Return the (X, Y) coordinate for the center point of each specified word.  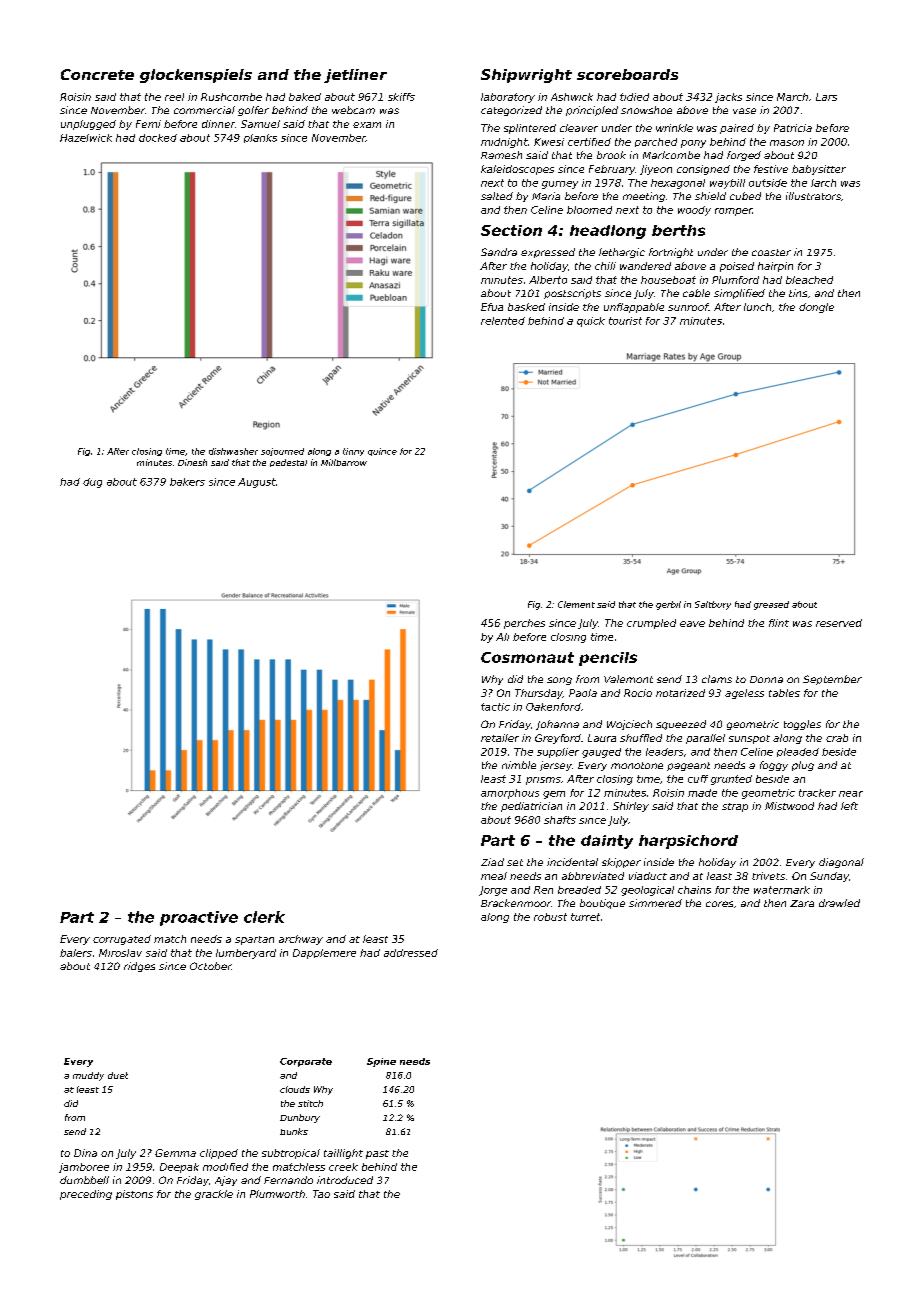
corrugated (122, 940)
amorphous (510, 794)
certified (589, 142)
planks (260, 138)
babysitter (819, 170)
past (377, 1154)
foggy (774, 766)
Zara (802, 903)
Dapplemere (324, 954)
